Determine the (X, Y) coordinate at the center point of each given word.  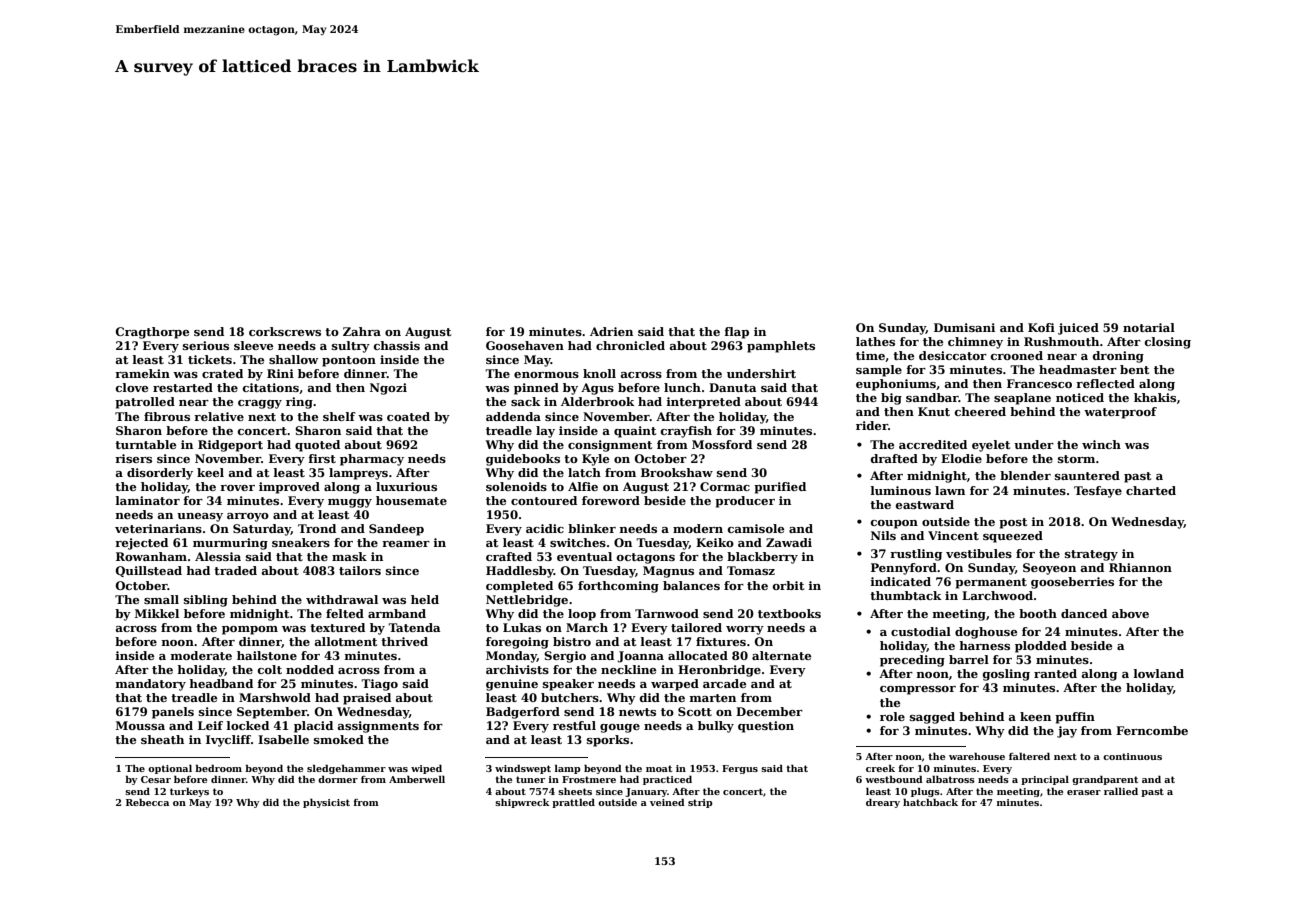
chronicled (630, 345)
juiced (1078, 329)
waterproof (1120, 413)
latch (584, 472)
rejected (141, 544)
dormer (338, 779)
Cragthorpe (152, 333)
